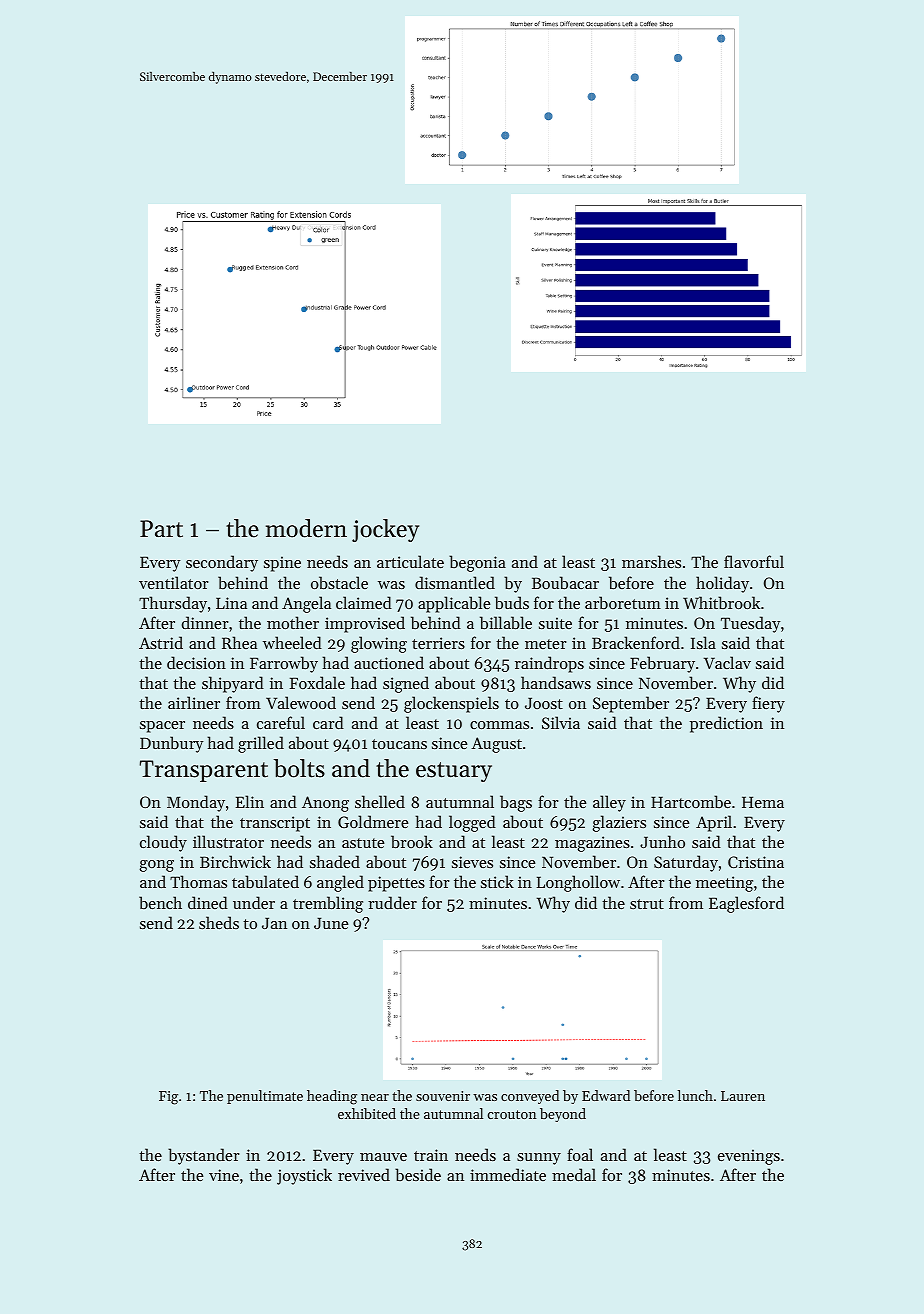 This page has width=924, height=1314. Describe the element at coordinates (580, 1154) in the page. I see `foal` at that location.
